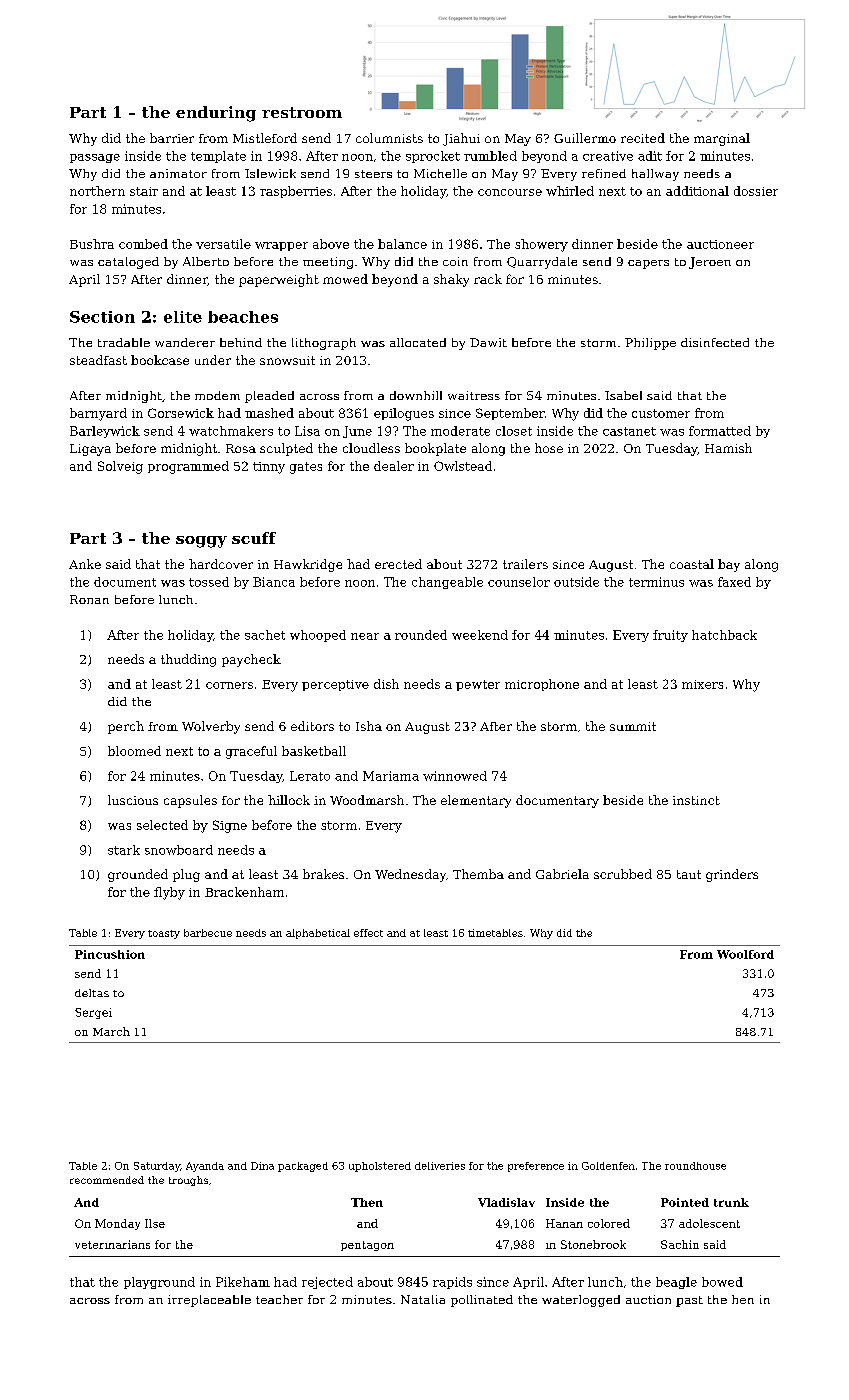 The height and width of the image is (1400, 849). Describe the element at coordinates (440, 1166) in the image. I see `deliveries` at that location.
